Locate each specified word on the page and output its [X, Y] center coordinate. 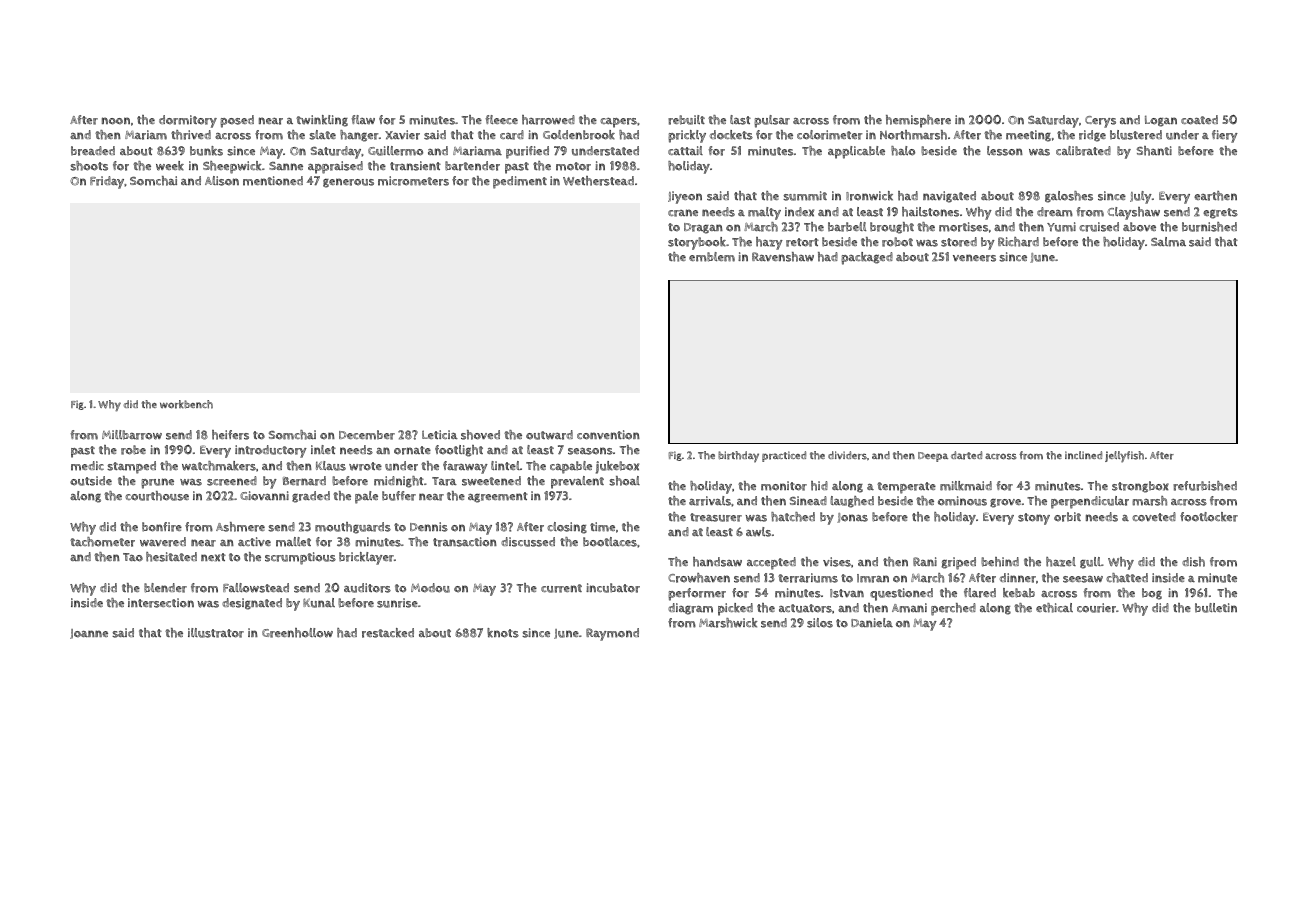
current [561, 588]
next [213, 557]
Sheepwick [232, 167]
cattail [685, 150]
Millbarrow [132, 435]
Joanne [89, 634]
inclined [1083, 455]
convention [608, 435]
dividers [847, 455]
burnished [1209, 227]
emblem [712, 257]
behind [1000, 562]
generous [348, 183]
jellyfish [1124, 457]
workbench [186, 404]
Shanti [1154, 151]
